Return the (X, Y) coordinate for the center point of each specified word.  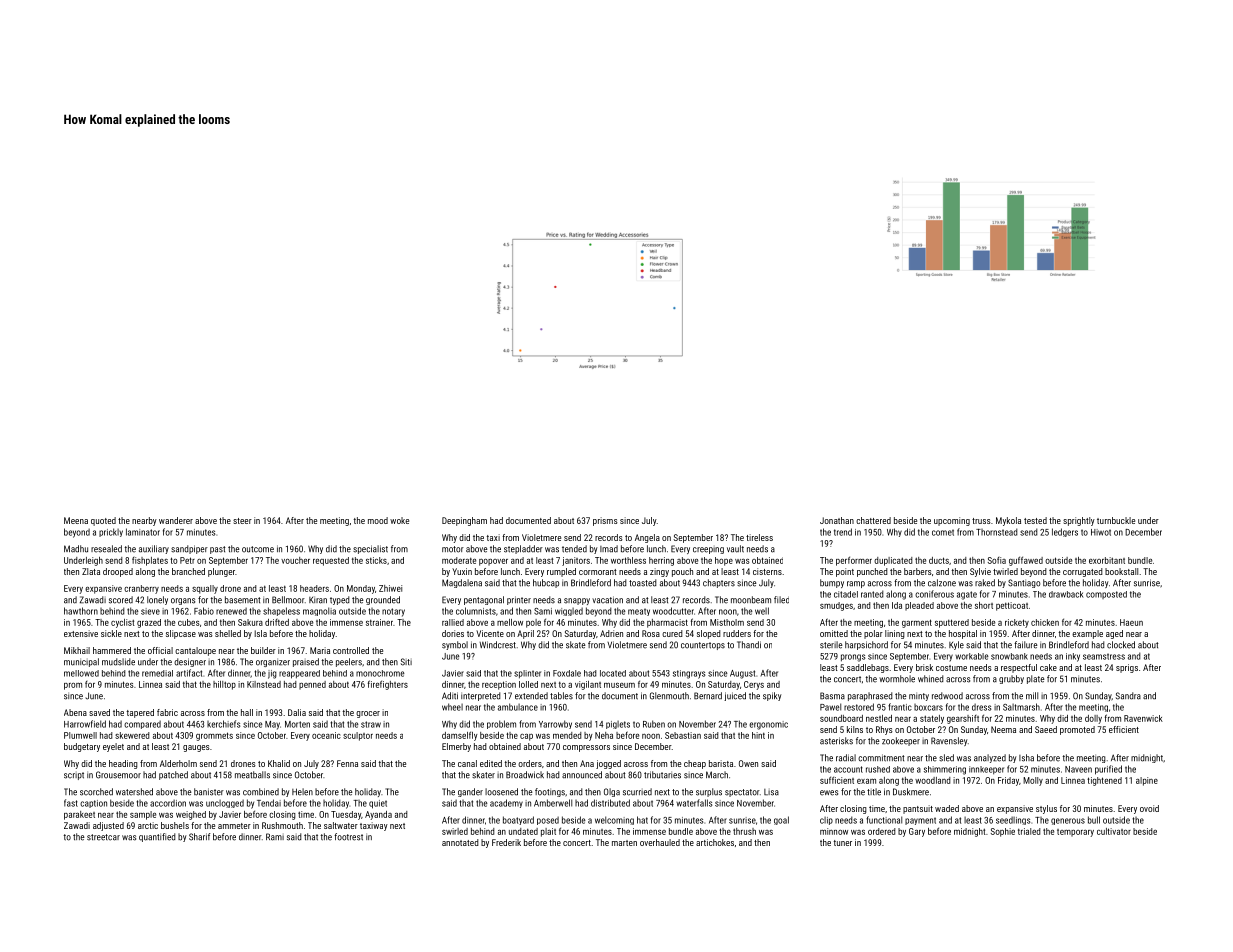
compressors (586, 748)
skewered (132, 735)
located (613, 673)
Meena (76, 520)
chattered (873, 520)
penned (312, 685)
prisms (605, 521)
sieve (150, 611)
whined (931, 679)
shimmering (945, 770)
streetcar (103, 837)
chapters (719, 583)
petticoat (1012, 606)
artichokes (715, 842)
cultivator (1114, 831)
